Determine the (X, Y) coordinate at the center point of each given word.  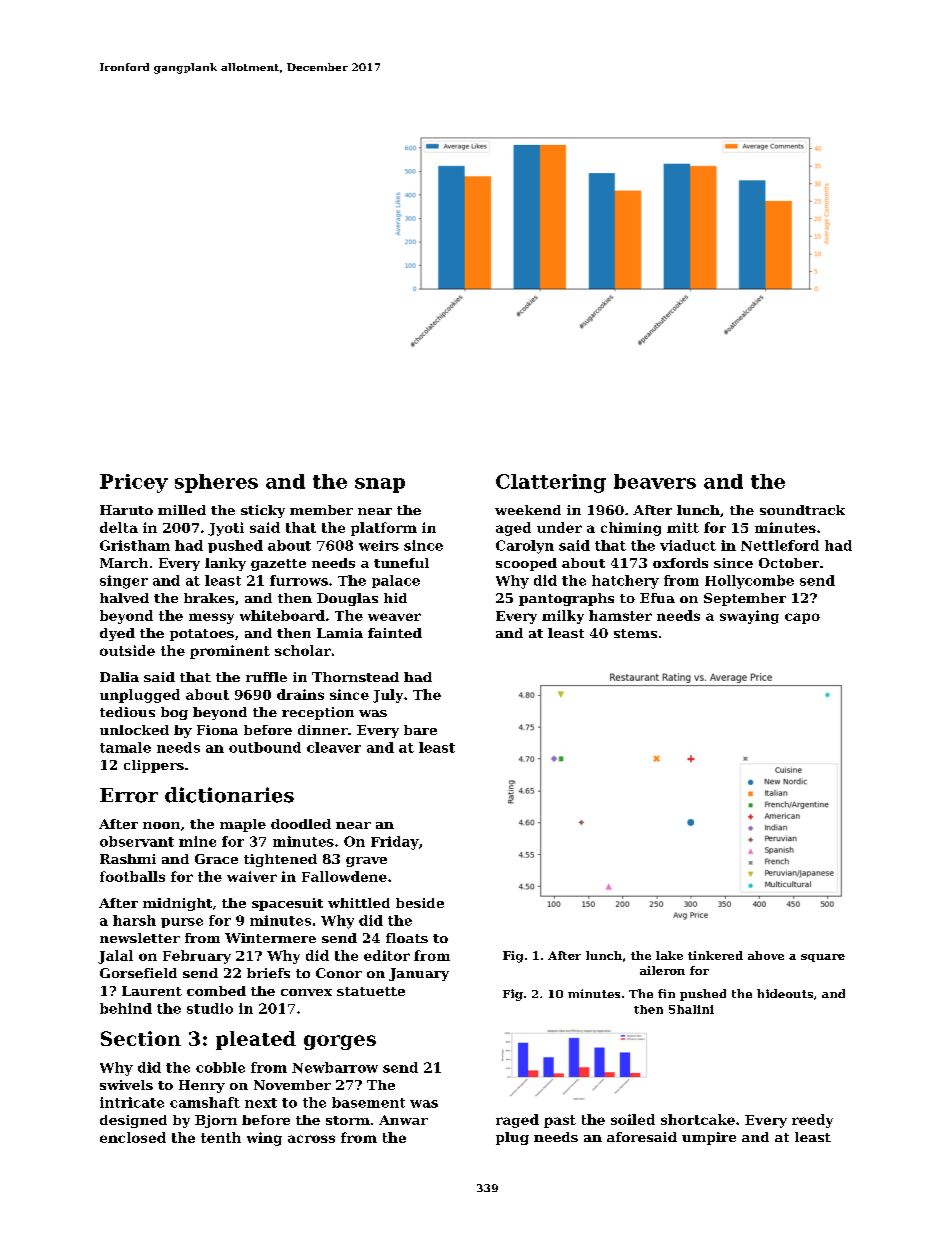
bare (420, 730)
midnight (177, 904)
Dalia (119, 677)
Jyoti (226, 529)
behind (126, 1008)
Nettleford (780, 545)
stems (635, 633)
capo (802, 618)
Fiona (217, 730)
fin (666, 993)
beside (420, 903)
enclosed (133, 1137)
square (823, 958)
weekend (528, 510)
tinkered (715, 955)
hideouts (785, 993)
